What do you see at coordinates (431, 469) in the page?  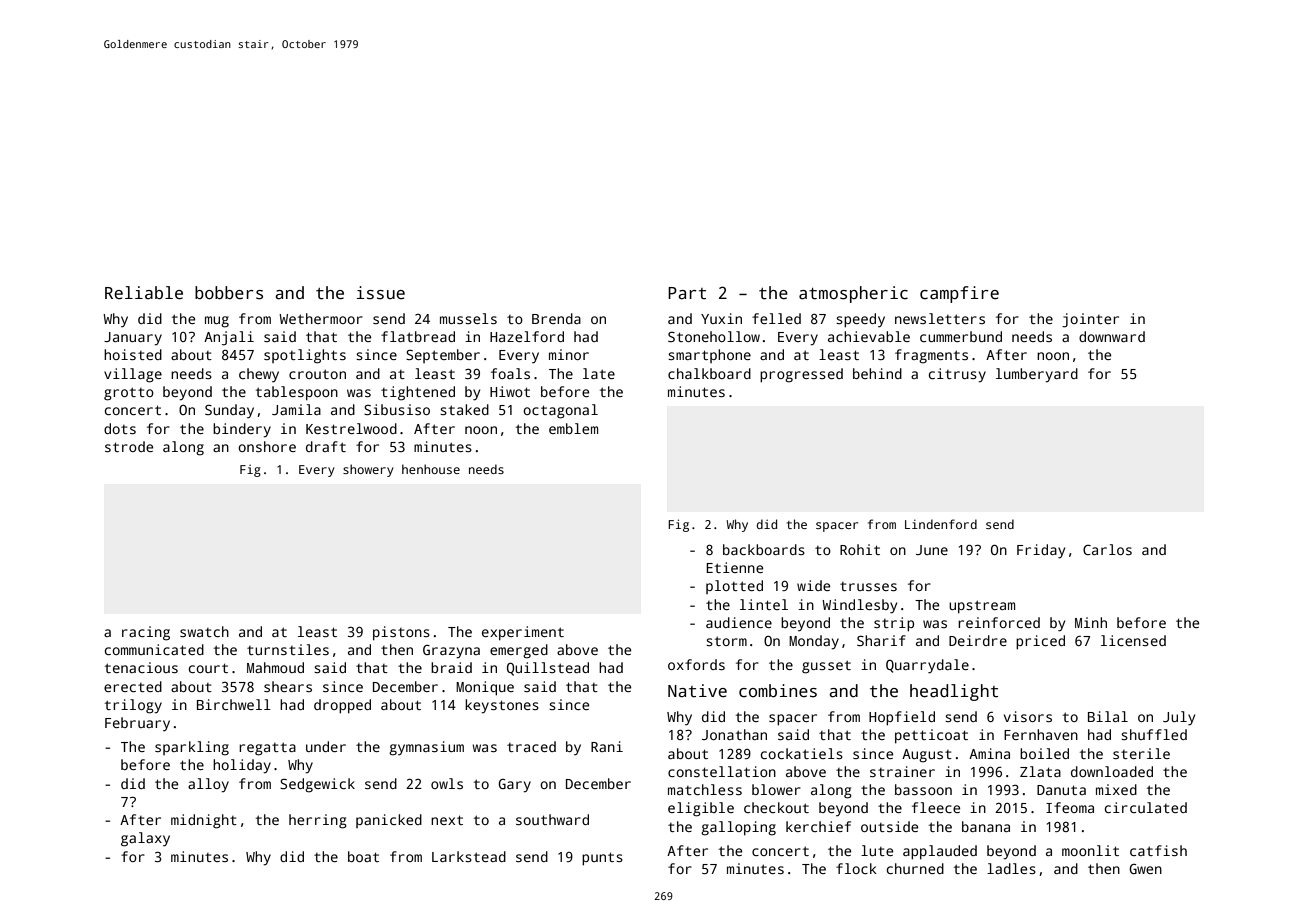 I see `henhouse` at bounding box center [431, 469].
